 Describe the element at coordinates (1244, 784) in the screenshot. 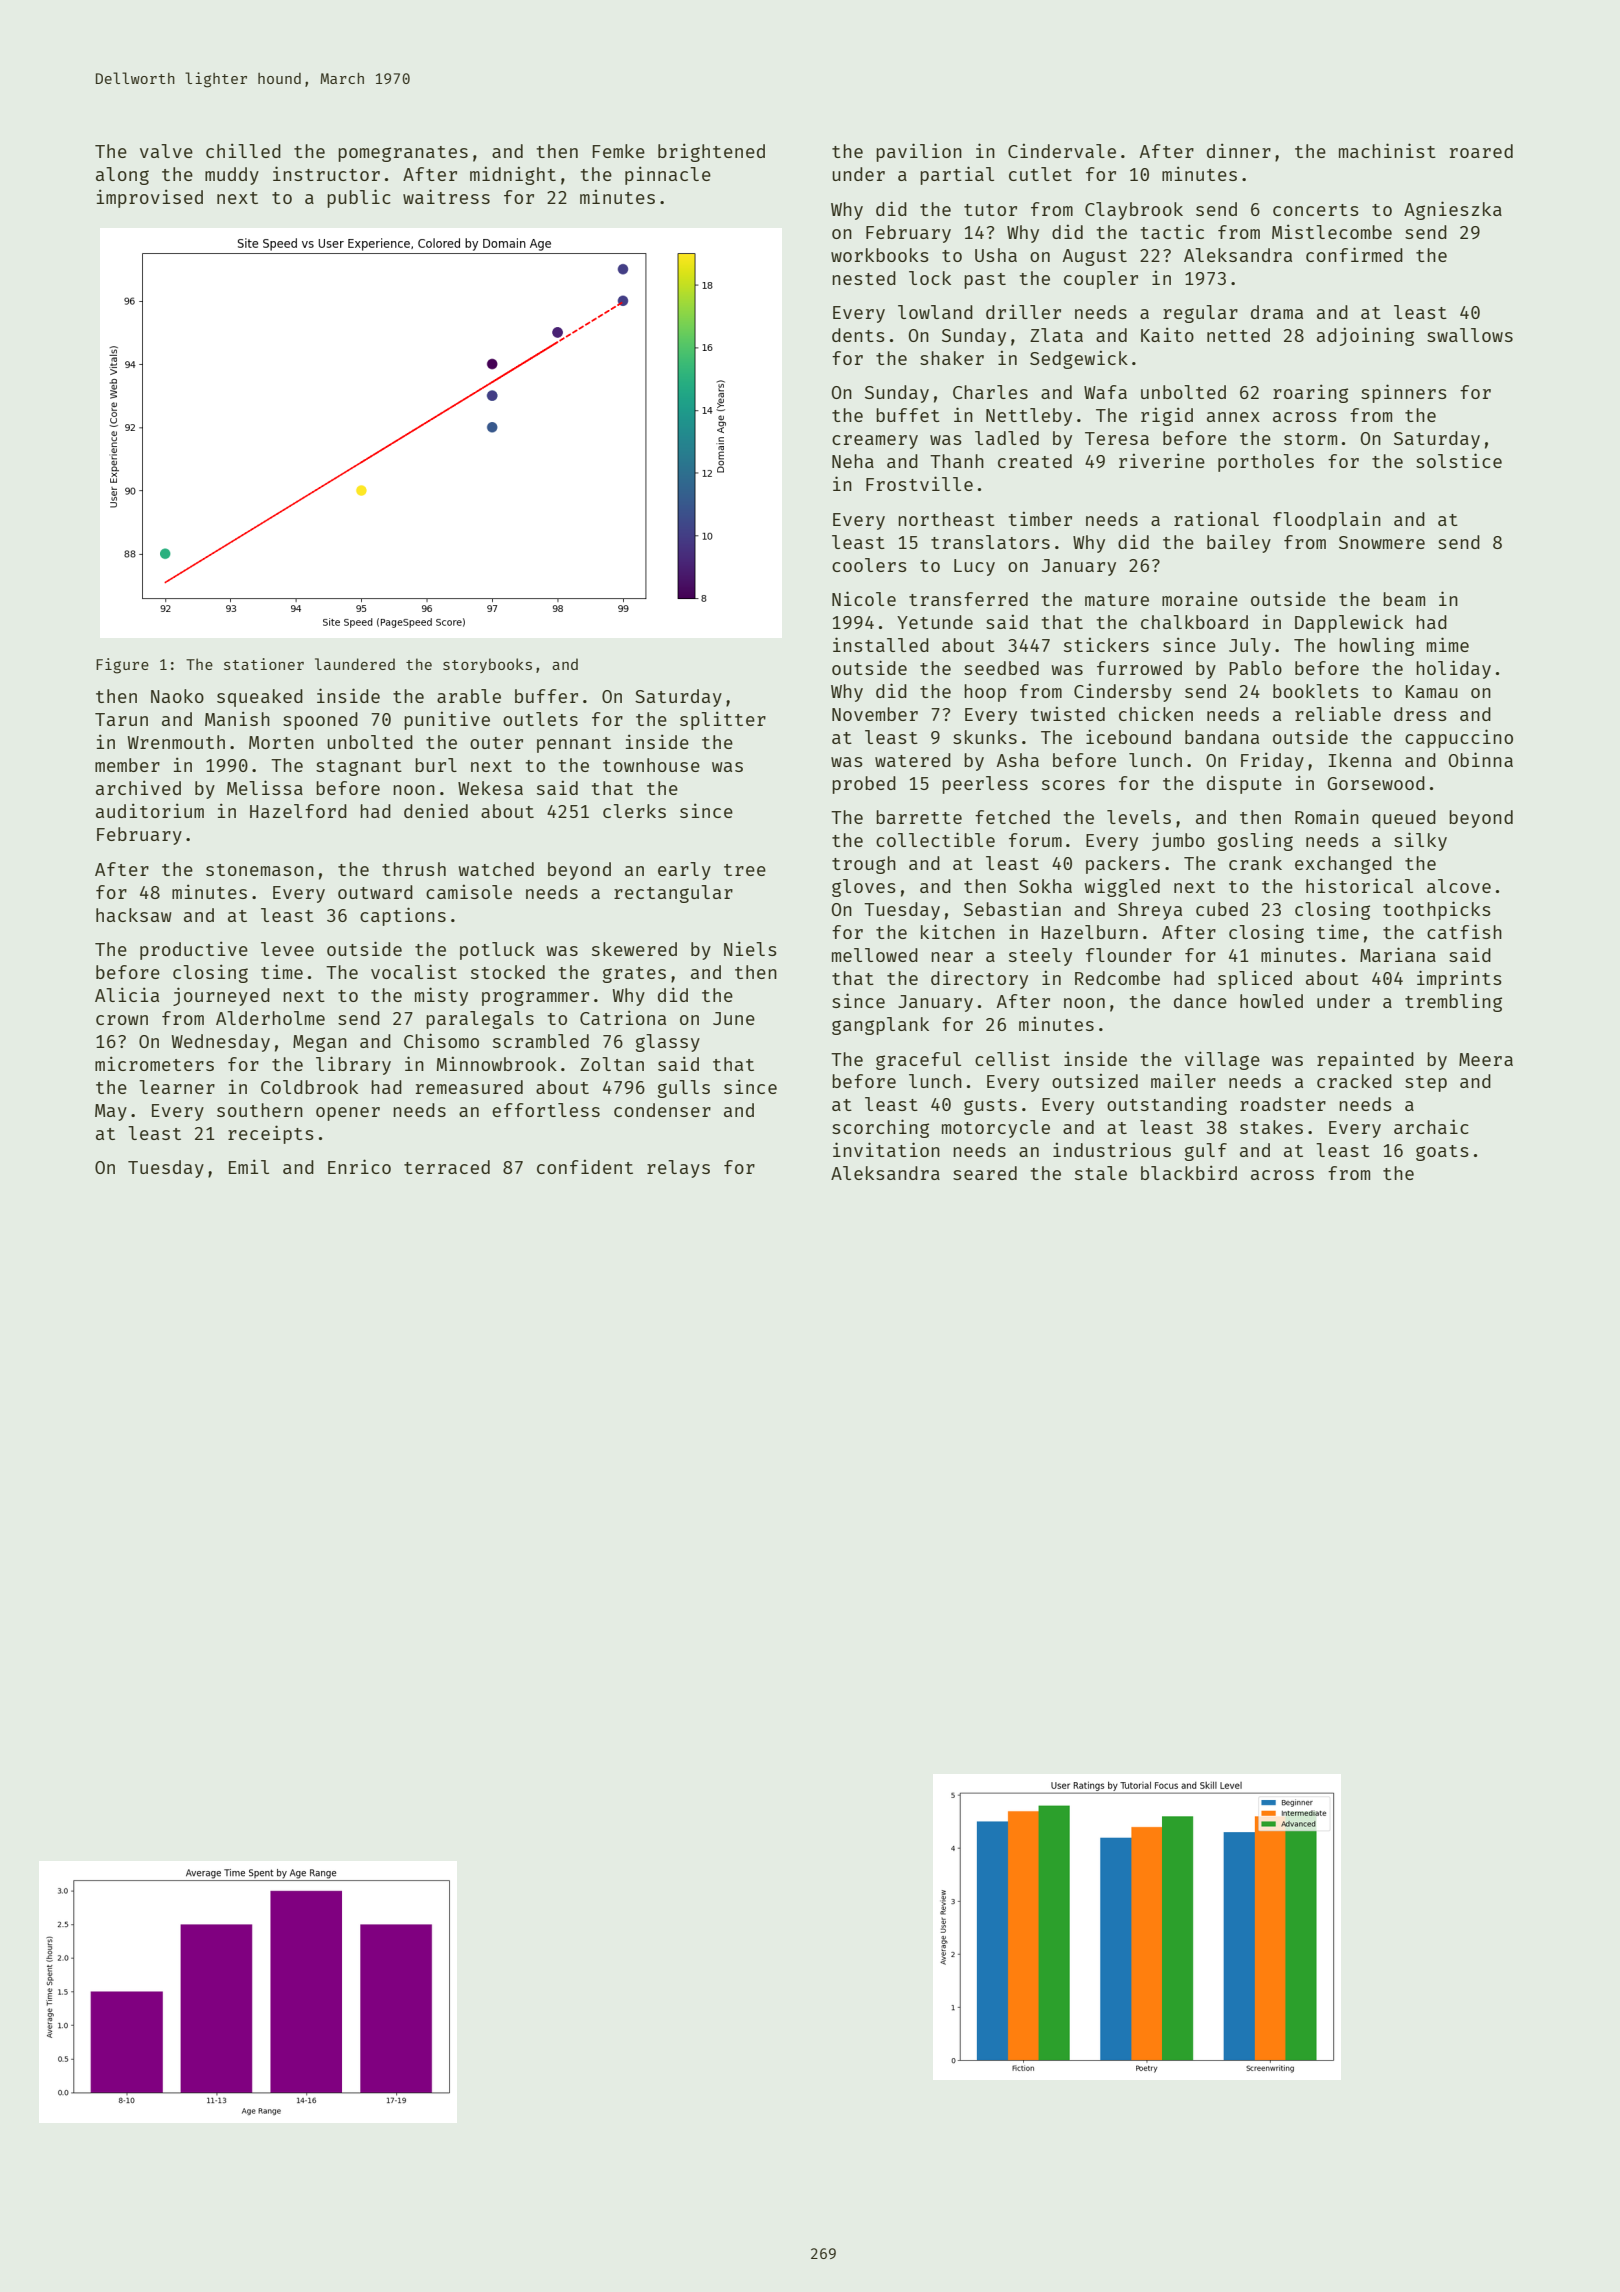

I see `dispute` at that location.
